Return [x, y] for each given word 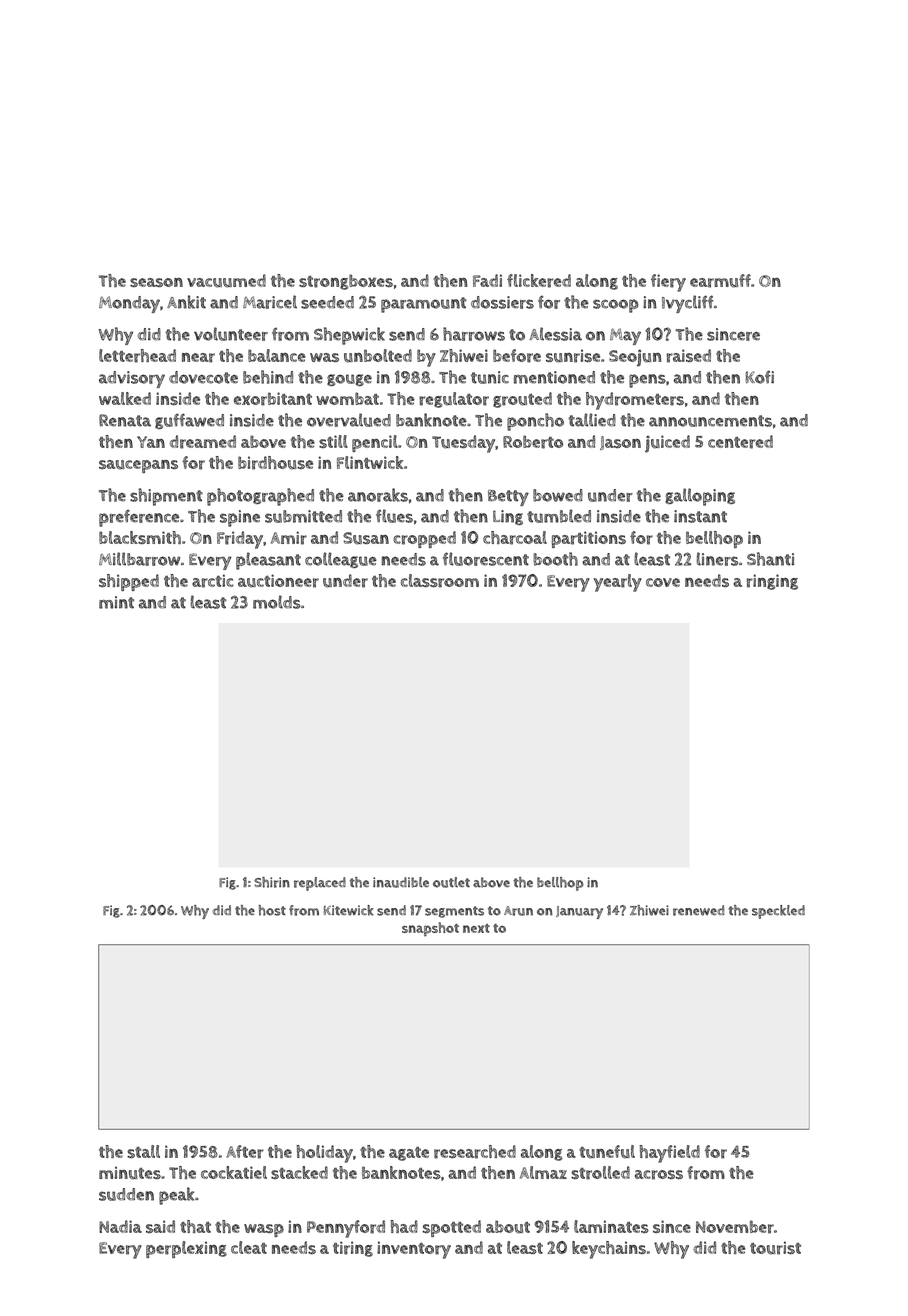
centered [740, 442]
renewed [698, 910]
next [476, 928]
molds [277, 602]
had [404, 1226]
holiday [324, 1154]
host [272, 910]
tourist [775, 1248]
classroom [440, 581]
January [579, 912]
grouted [522, 400]
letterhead [137, 356]
